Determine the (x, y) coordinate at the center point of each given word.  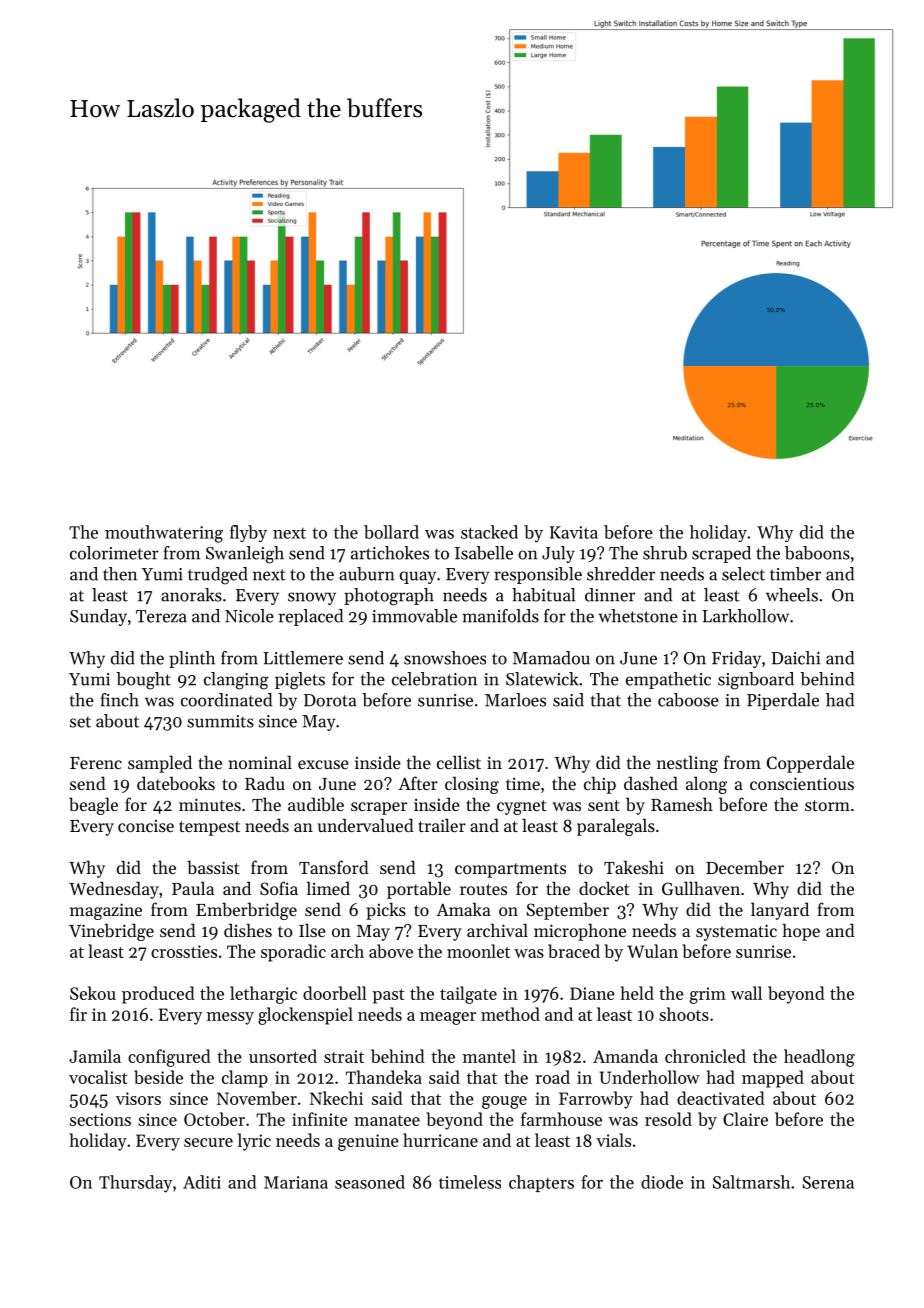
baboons (817, 553)
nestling (687, 764)
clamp (245, 1079)
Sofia (279, 888)
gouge (504, 1102)
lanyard (780, 911)
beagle (93, 806)
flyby (248, 533)
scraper (379, 808)
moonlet (478, 951)
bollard (391, 532)
